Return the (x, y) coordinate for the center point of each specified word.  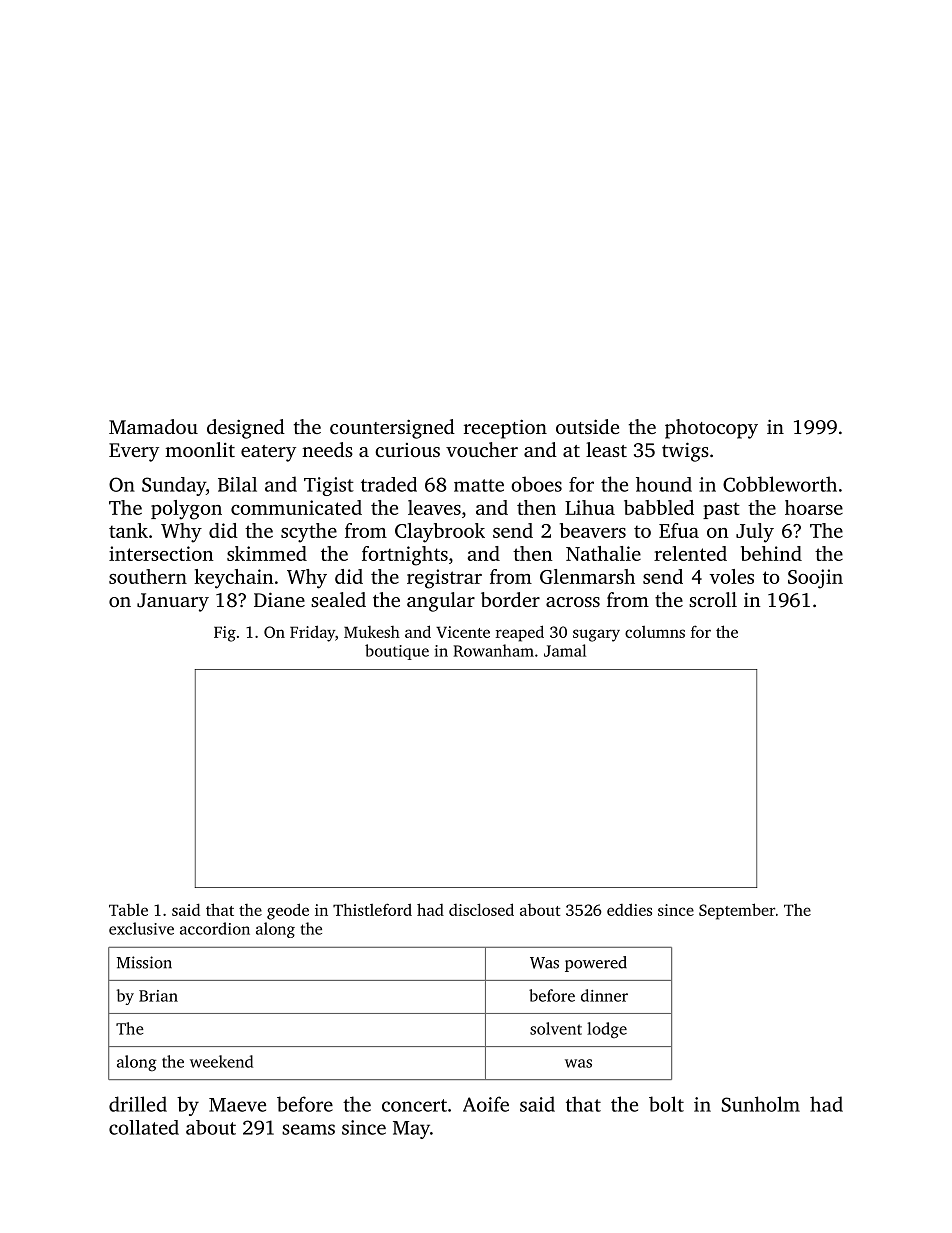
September (737, 911)
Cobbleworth (780, 484)
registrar (444, 579)
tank (128, 530)
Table (128, 910)
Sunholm (761, 1104)
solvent (556, 1028)
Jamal (565, 650)
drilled (138, 1104)
